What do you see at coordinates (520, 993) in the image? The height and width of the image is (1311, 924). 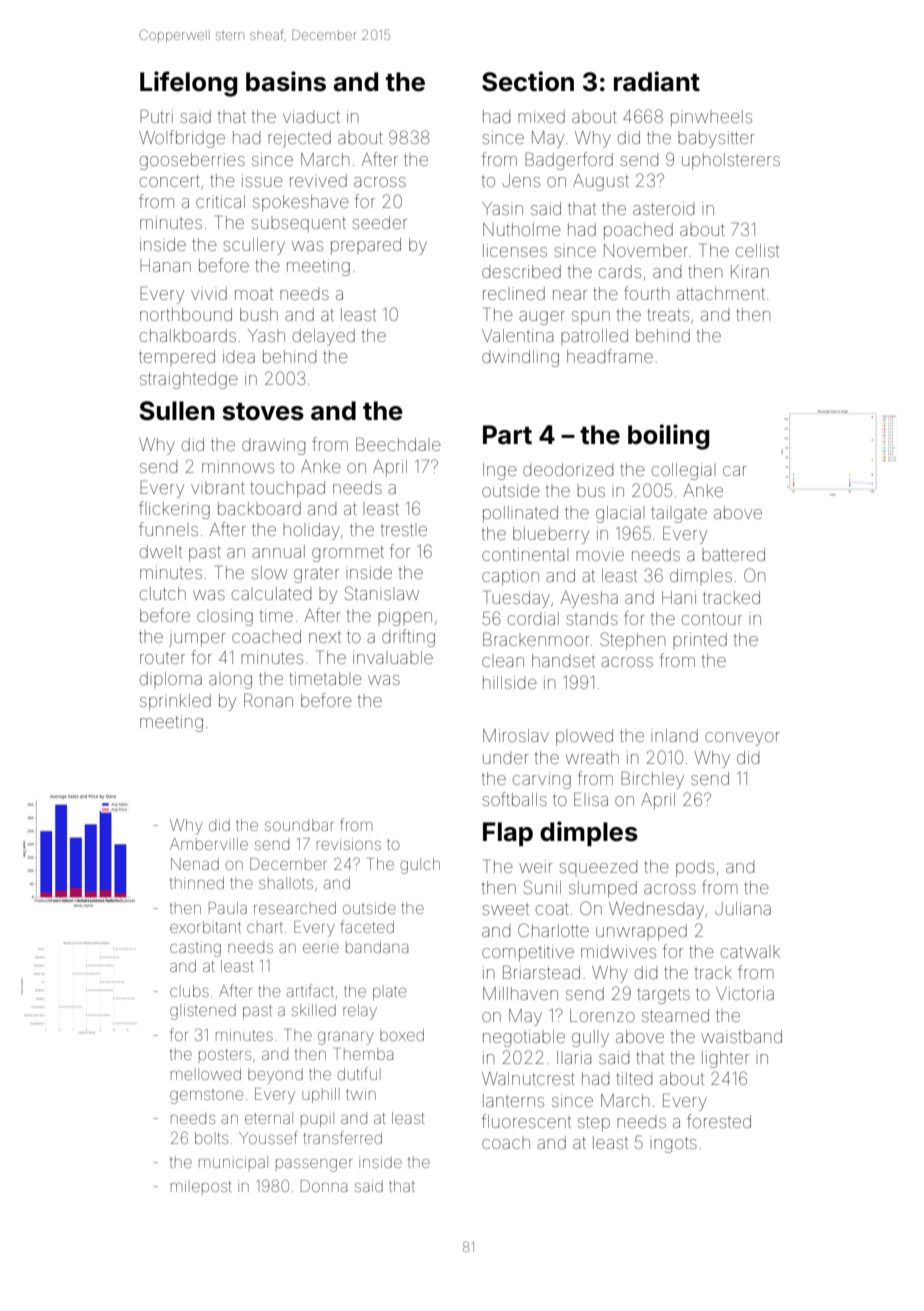 I see `Millhaven` at bounding box center [520, 993].
